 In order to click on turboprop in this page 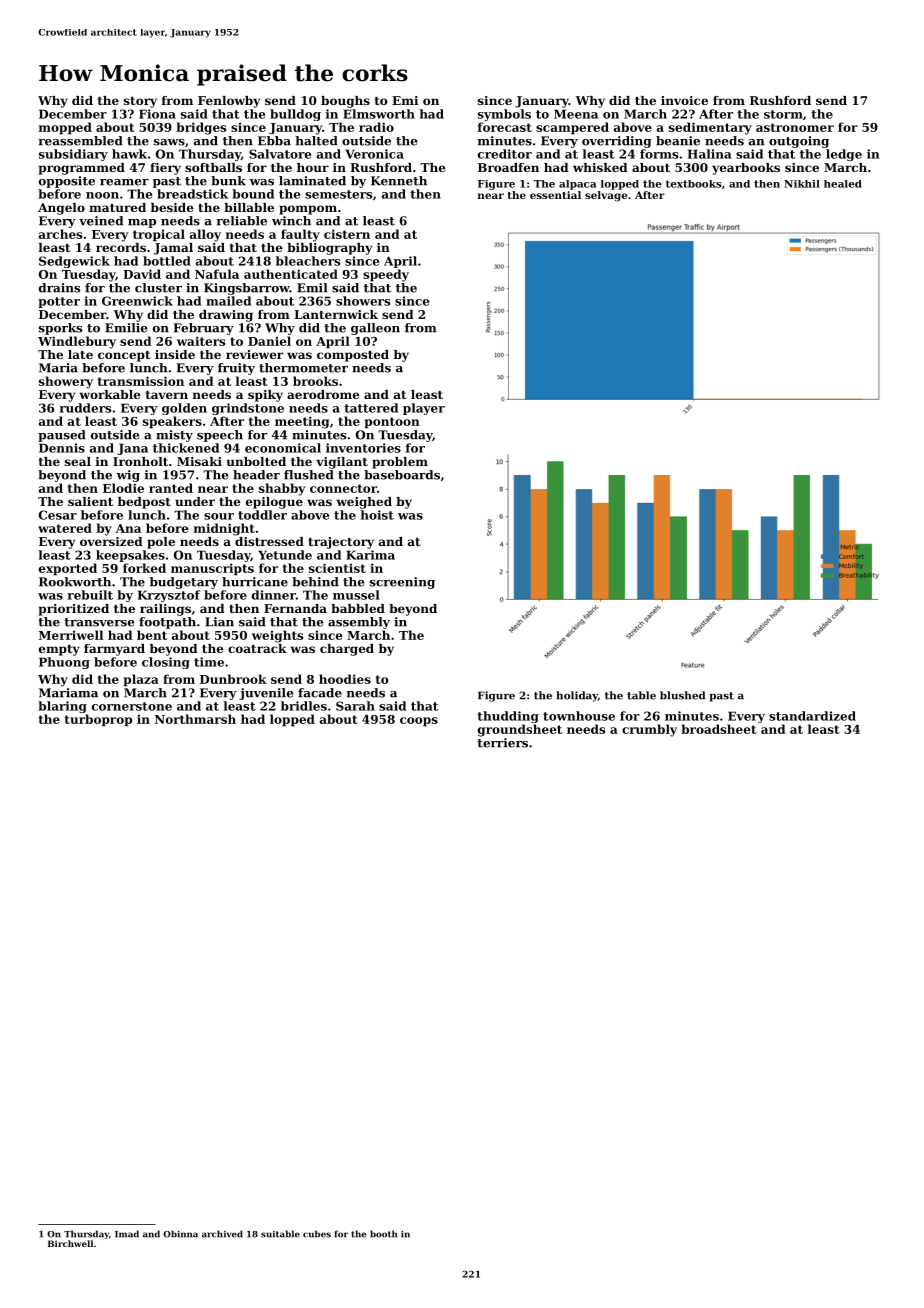, I will do `click(98, 720)`.
